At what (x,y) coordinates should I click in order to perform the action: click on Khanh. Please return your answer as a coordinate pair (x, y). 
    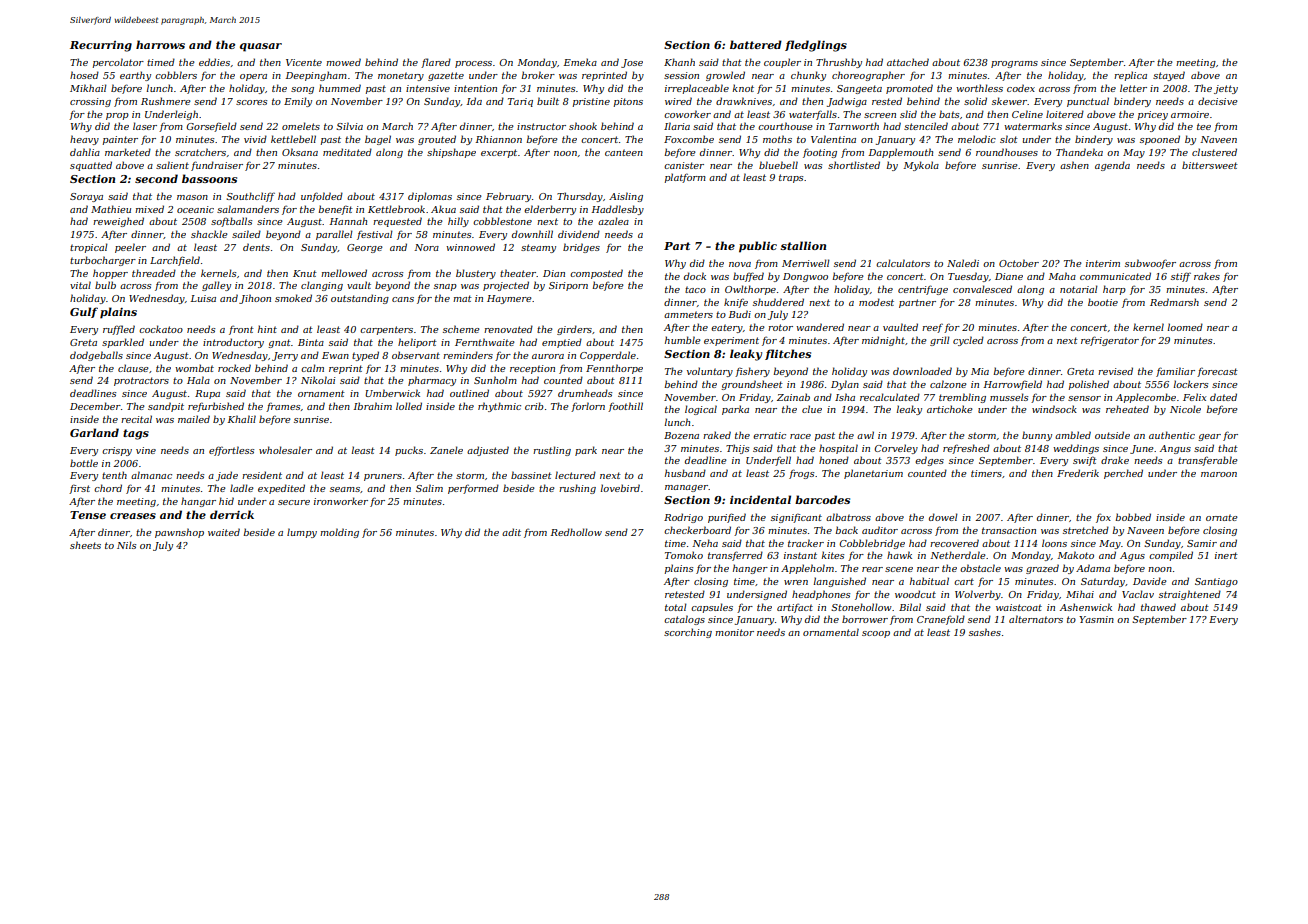
    Looking at the image, I should click on (679, 62).
